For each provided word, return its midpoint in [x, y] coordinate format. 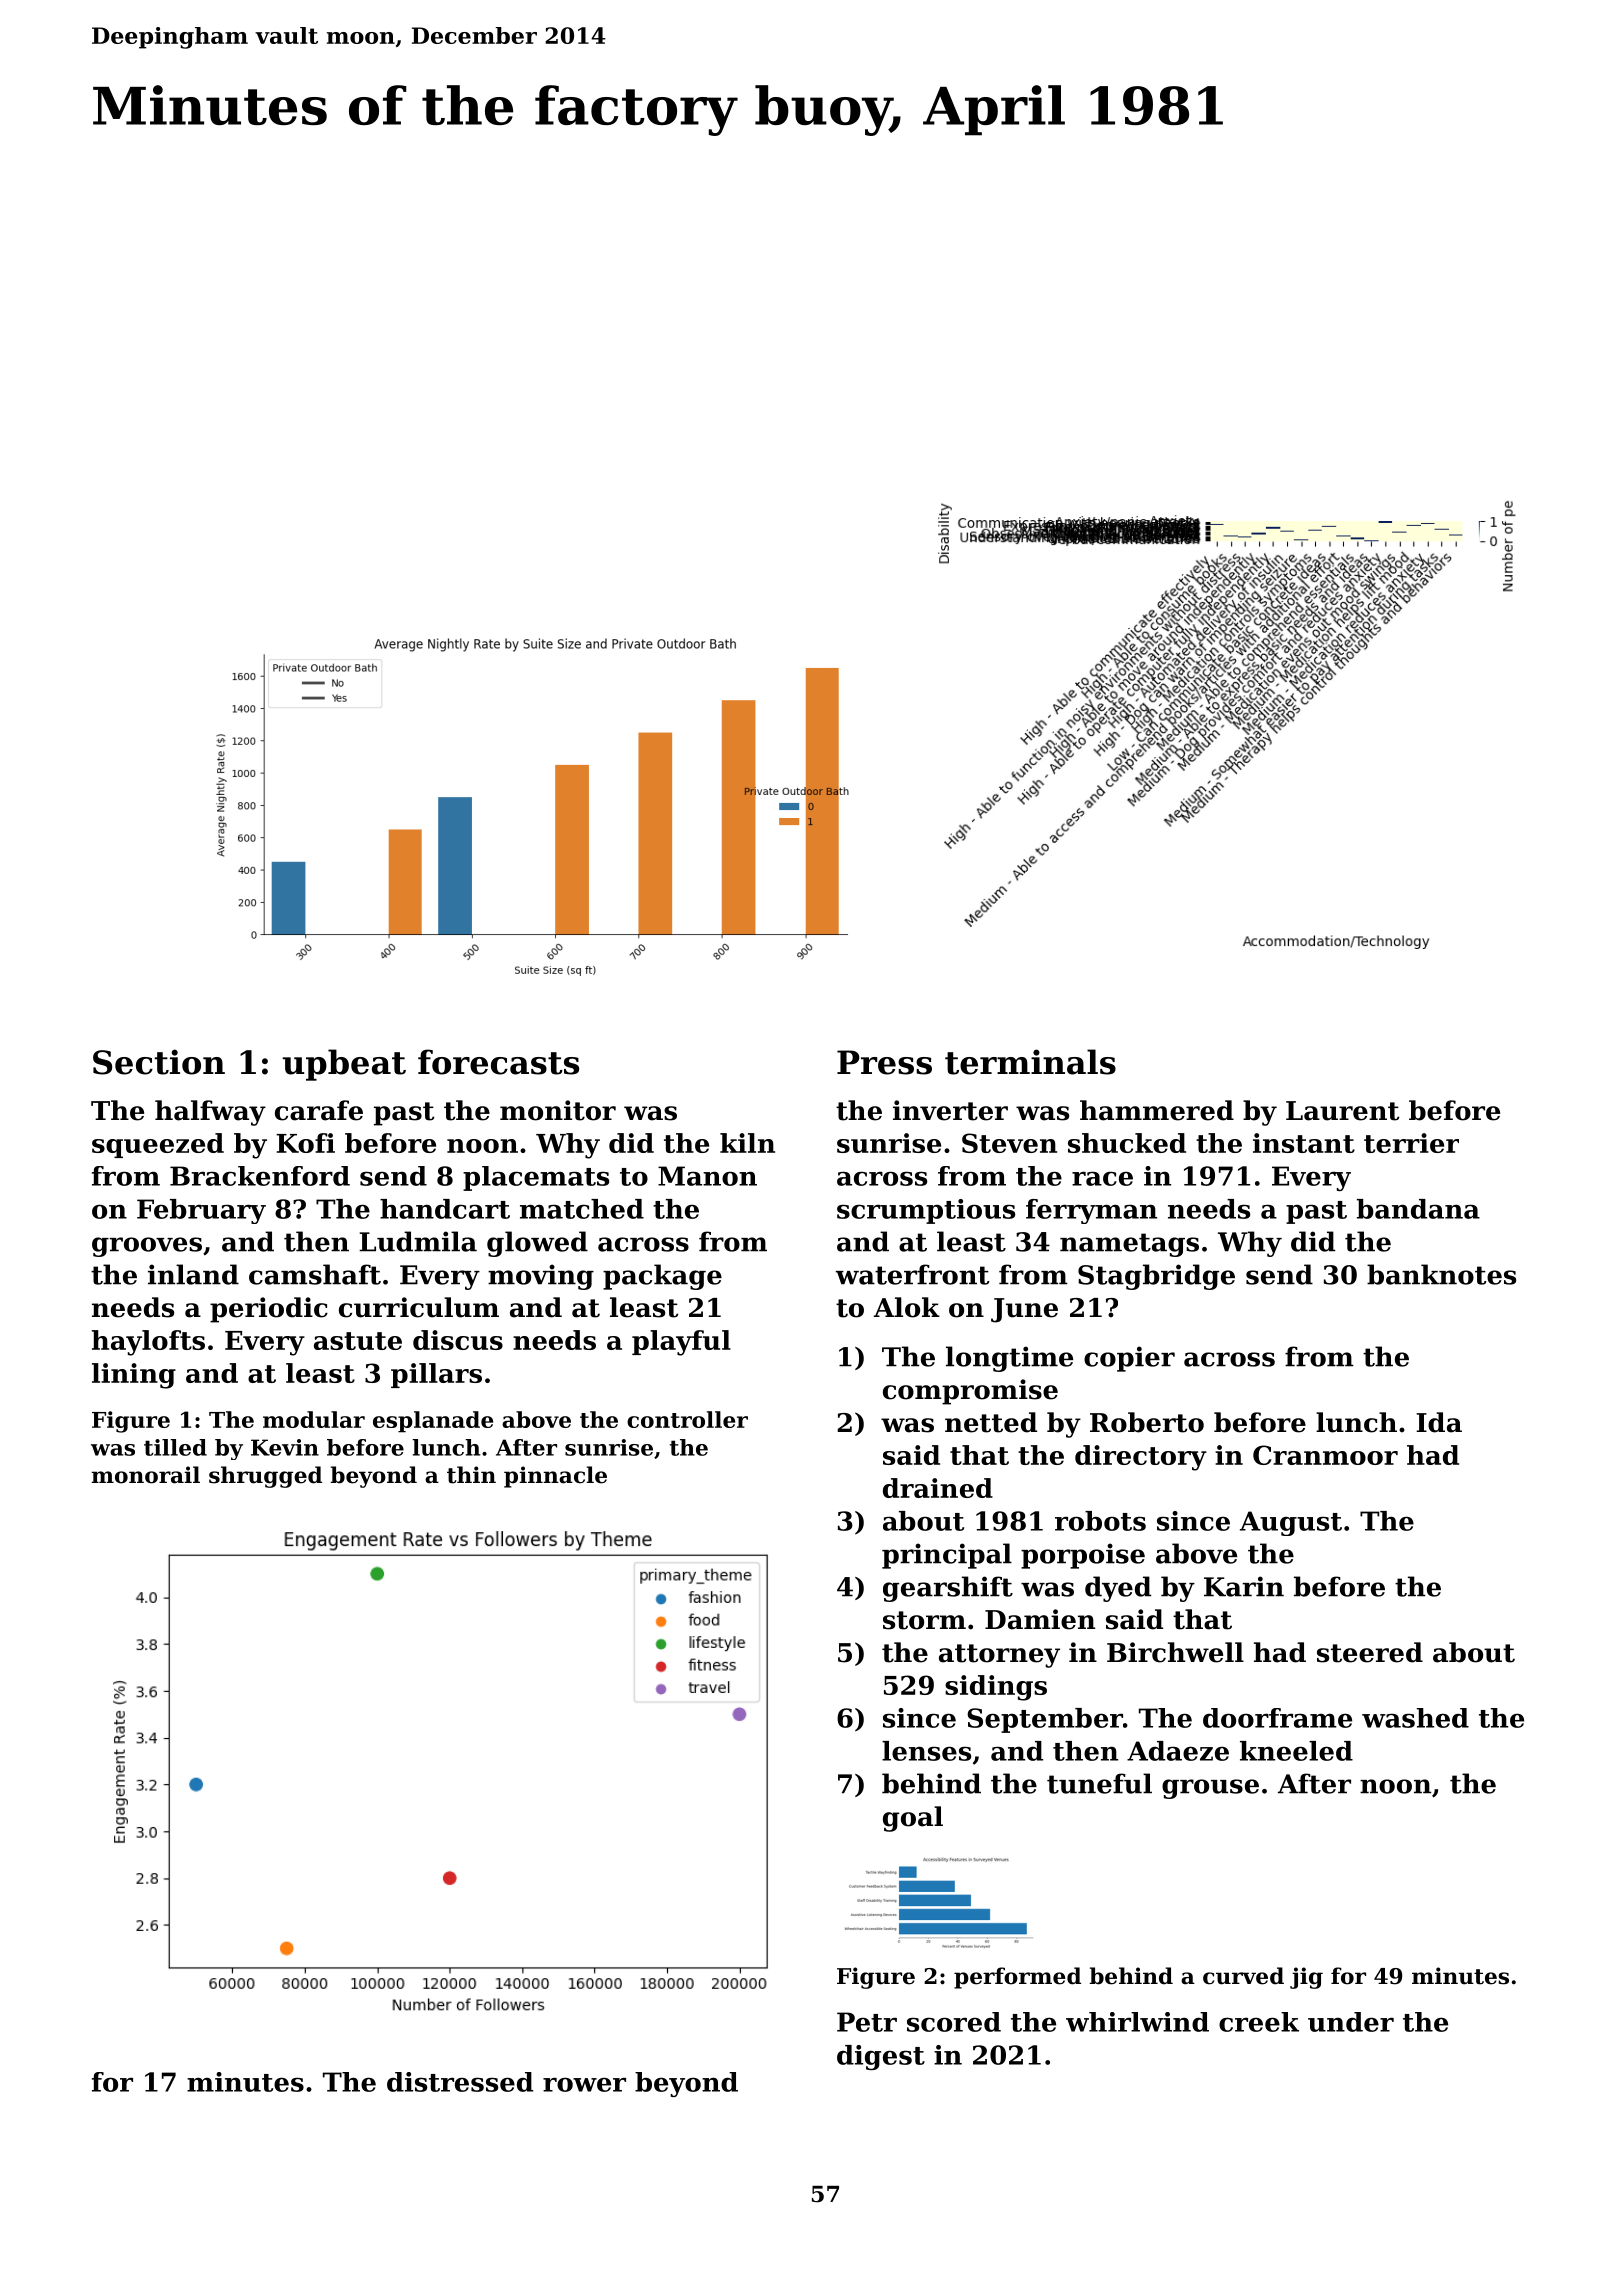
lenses [926, 1751]
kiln [747, 1143]
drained [938, 1488]
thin [471, 1475]
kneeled [1296, 1751]
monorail [145, 1475]
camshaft [315, 1274]
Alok [907, 1307]
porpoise [1083, 1556]
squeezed [158, 1145]
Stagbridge [1156, 1277]
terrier [1411, 1143]
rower [584, 2084]
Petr [867, 2022]
